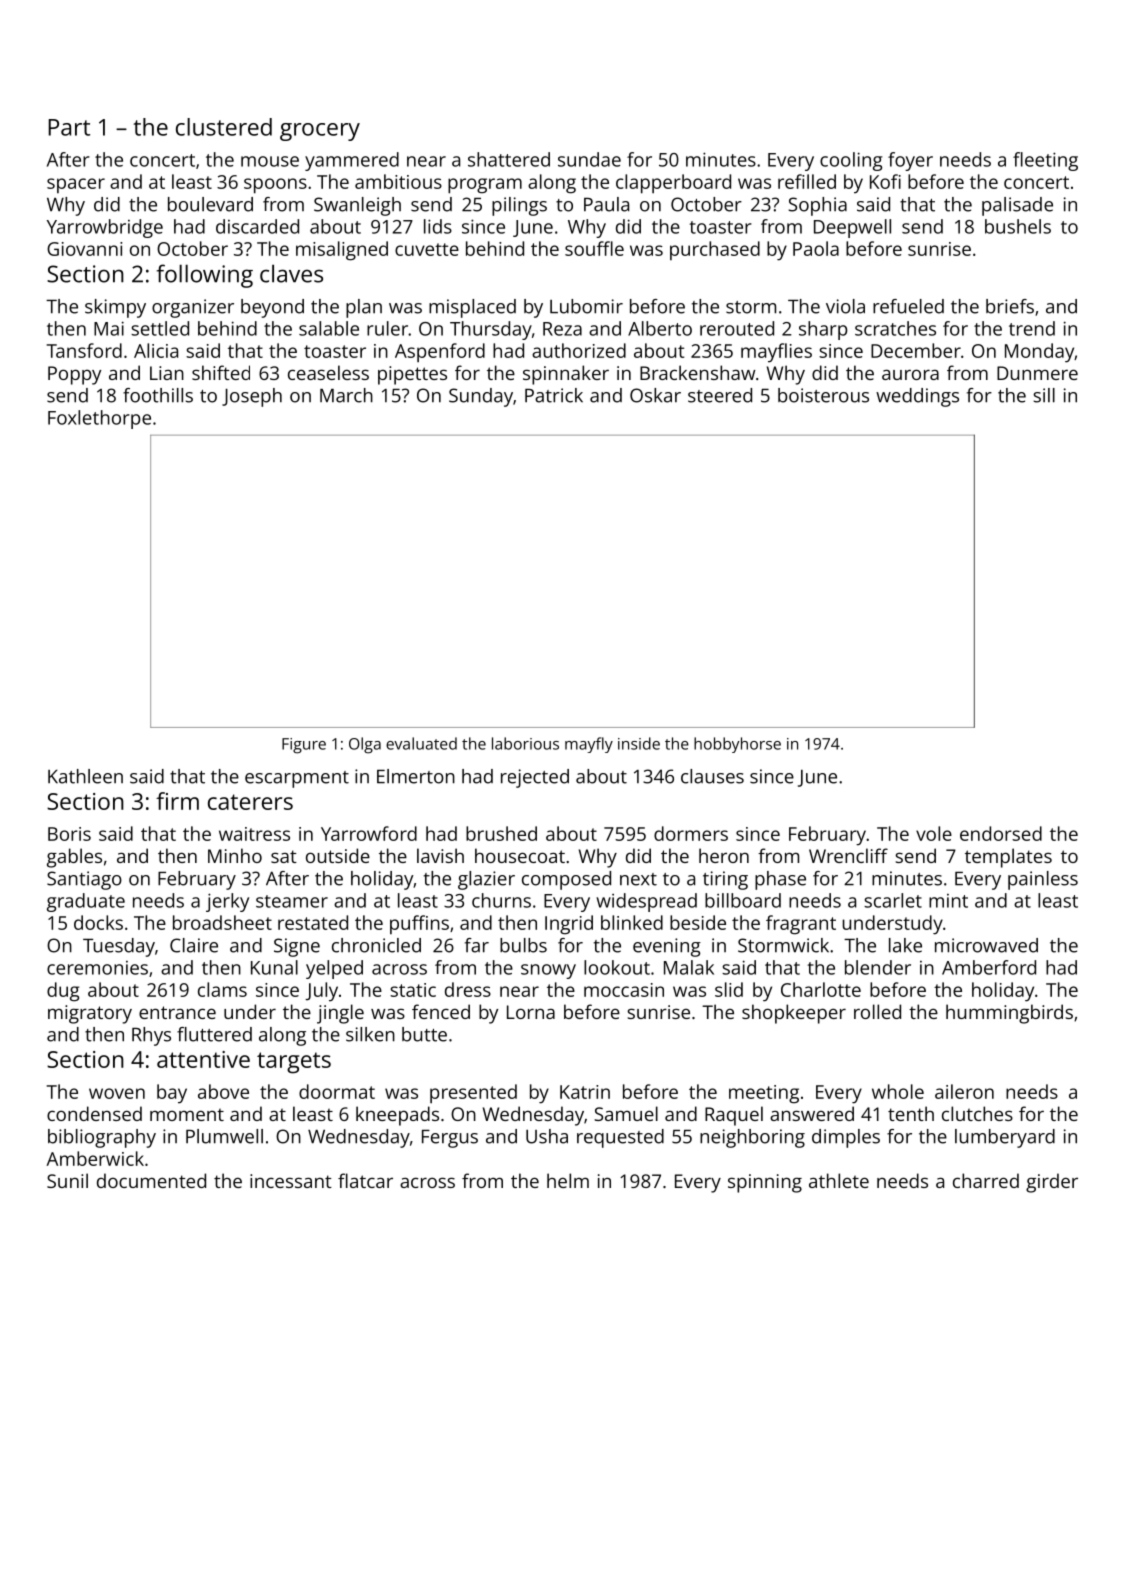  Describe the element at coordinates (427, 249) in the screenshot. I see `cuvette` at that location.
